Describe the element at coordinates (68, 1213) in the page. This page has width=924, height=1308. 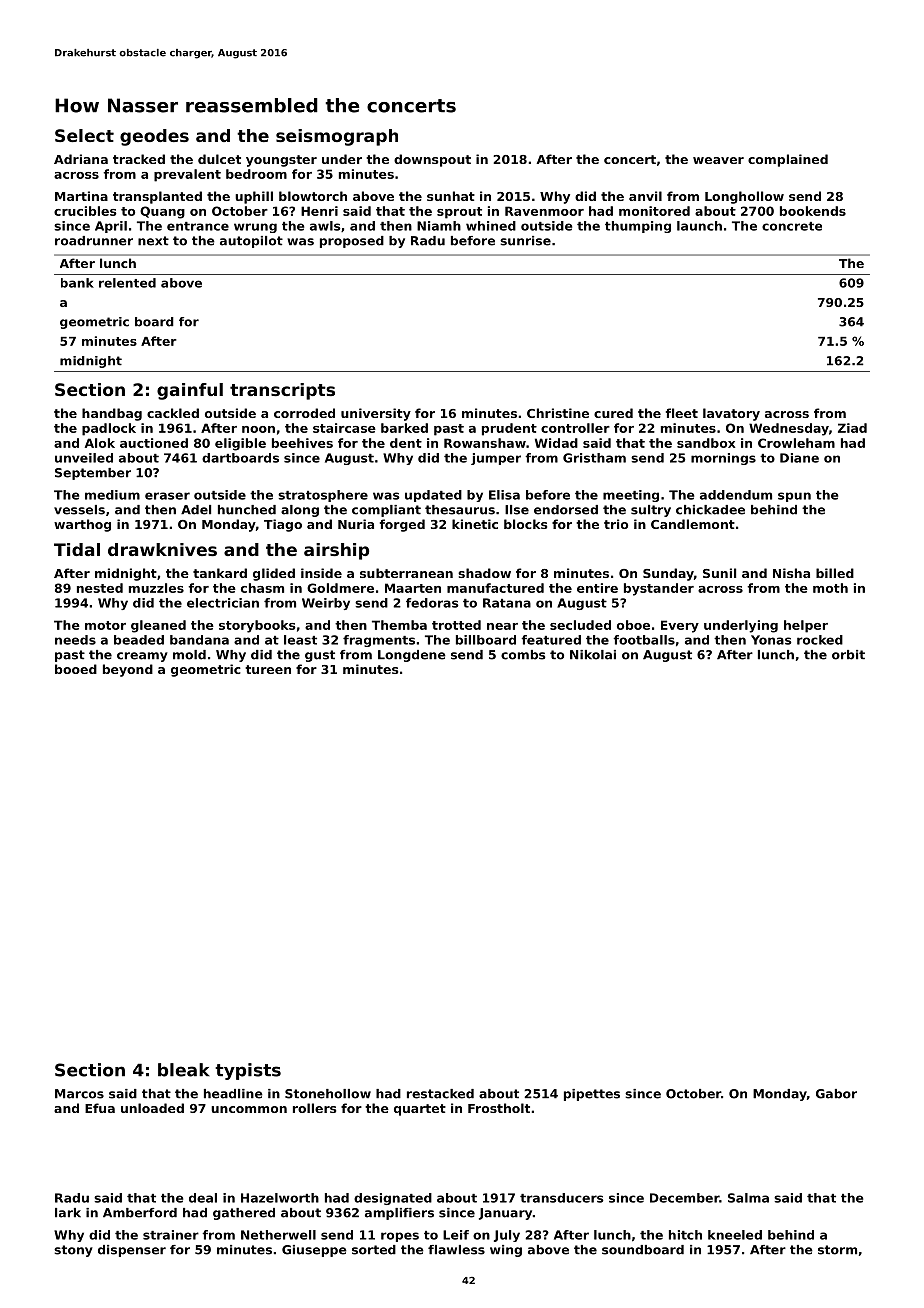
I see `lark` at that location.
